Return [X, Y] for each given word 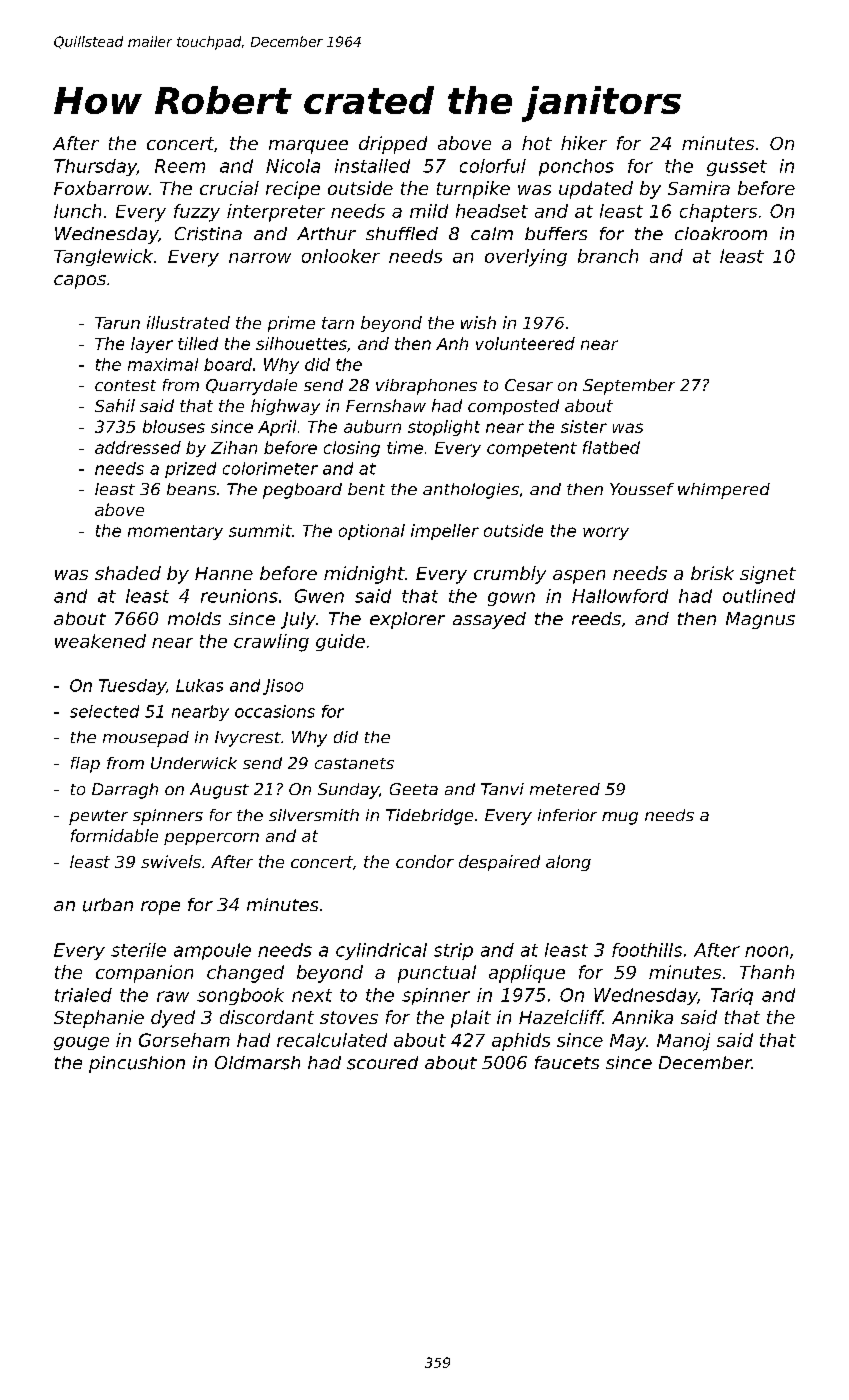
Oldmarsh [257, 1063]
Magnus [760, 620]
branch [608, 256]
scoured [382, 1063]
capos [80, 282]
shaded [128, 573]
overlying [526, 258]
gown [511, 599]
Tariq [732, 996]
